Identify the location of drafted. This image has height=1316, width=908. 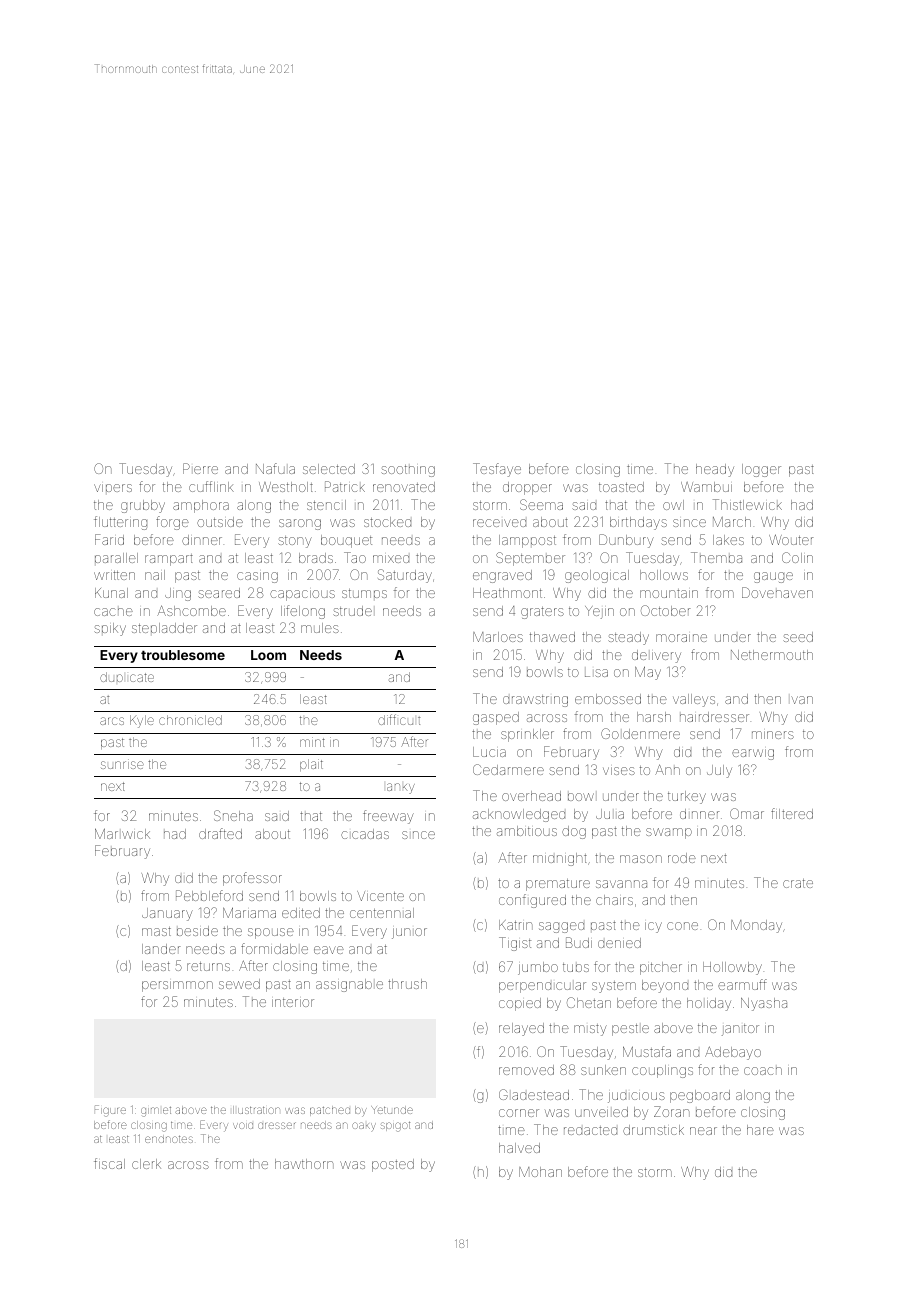
(220, 833).
